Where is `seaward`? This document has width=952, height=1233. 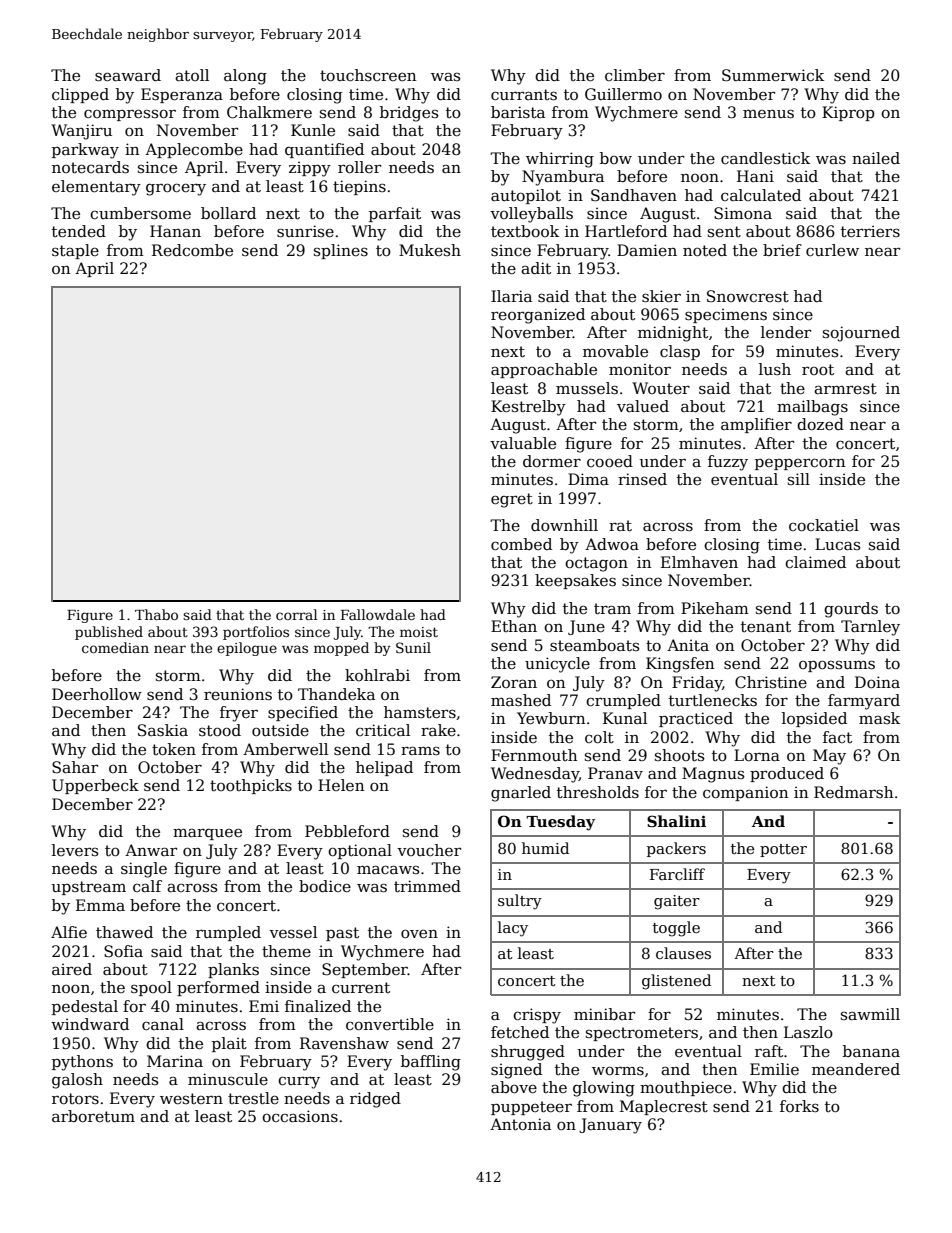
seaward is located at coordinates (128, 75).
